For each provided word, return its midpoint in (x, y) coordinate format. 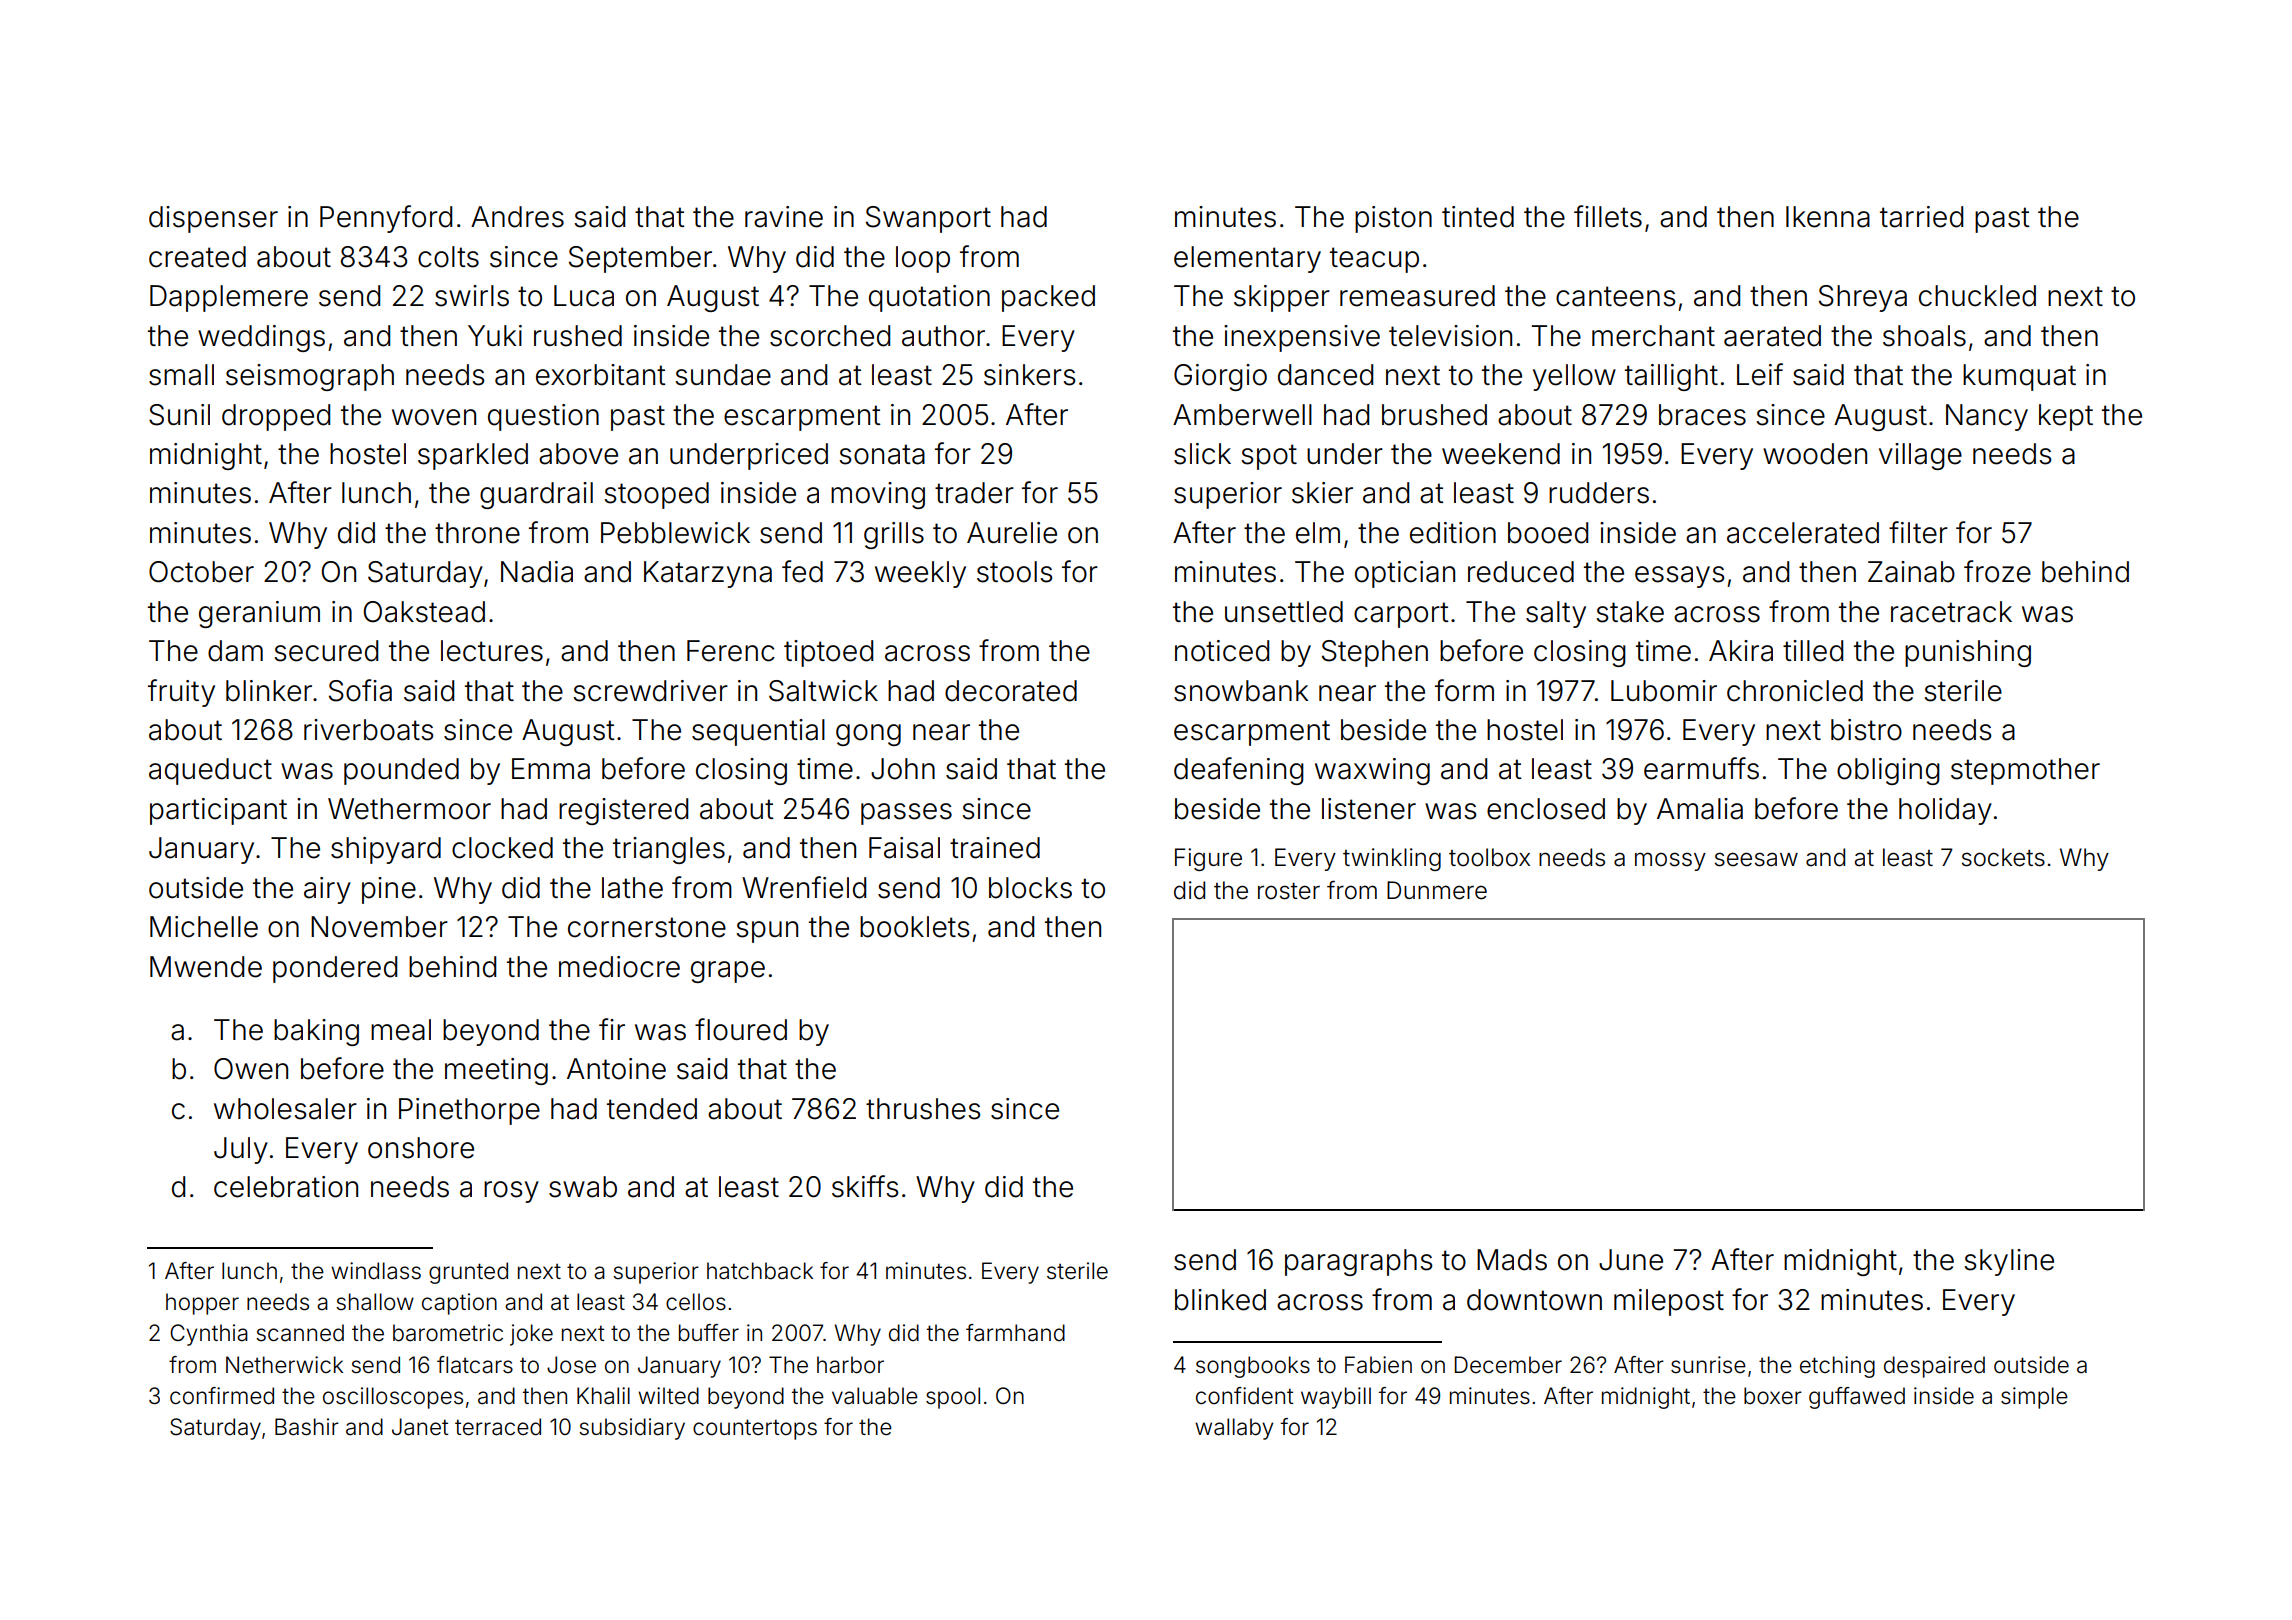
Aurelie (1012, 533)
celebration (286, 1187)
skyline (2009, 1262)
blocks (1030, 888)
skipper (1282, 298)
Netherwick (284, 1365)
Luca (584, 296)
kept (2066, 417)
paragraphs (1358, 1262)
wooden (1815, 454)
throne (477, 533)
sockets (2003, 857)
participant (218, 811)
